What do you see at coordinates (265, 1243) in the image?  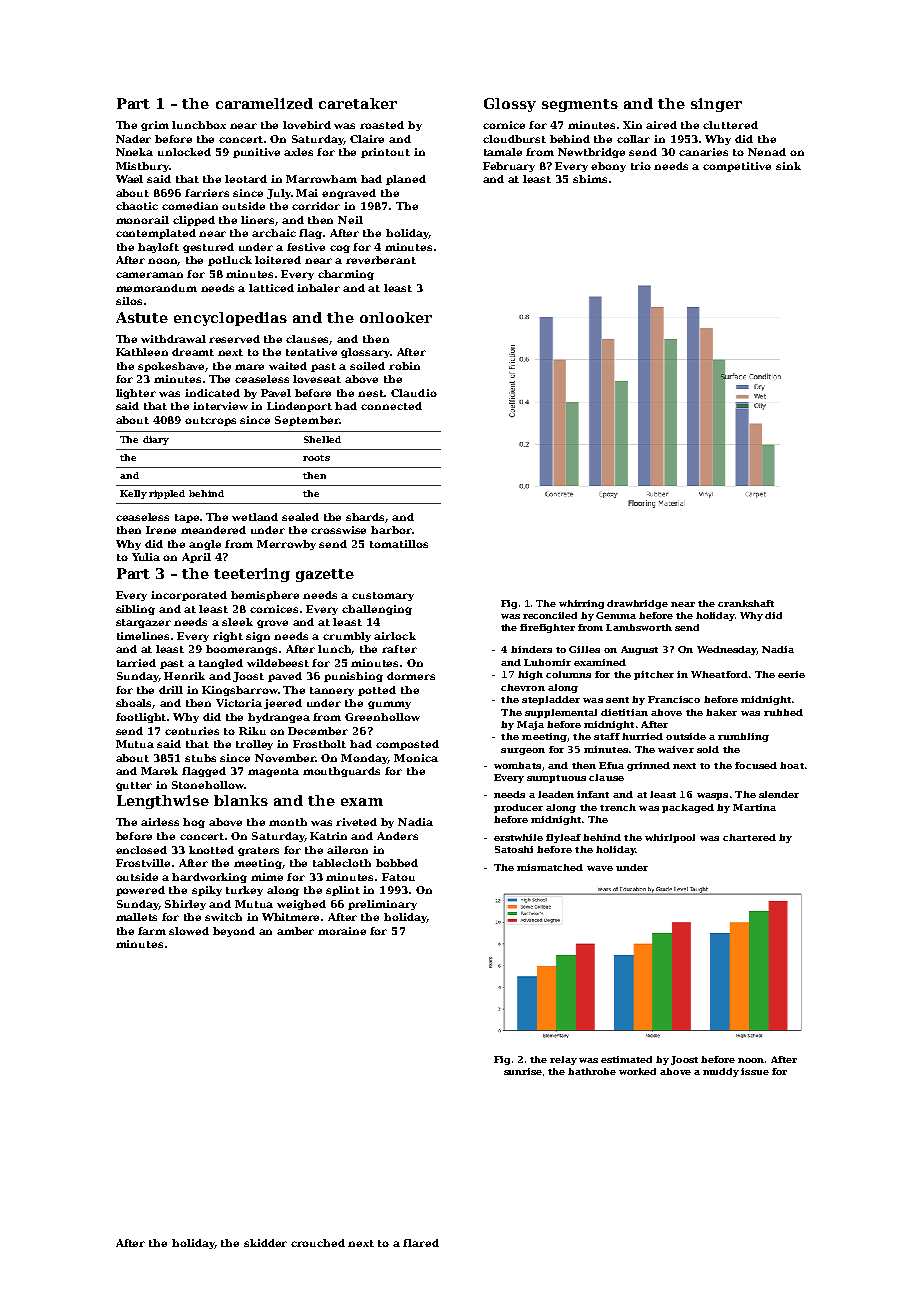 I see `skidder` at bounding box center [265, 1243].
